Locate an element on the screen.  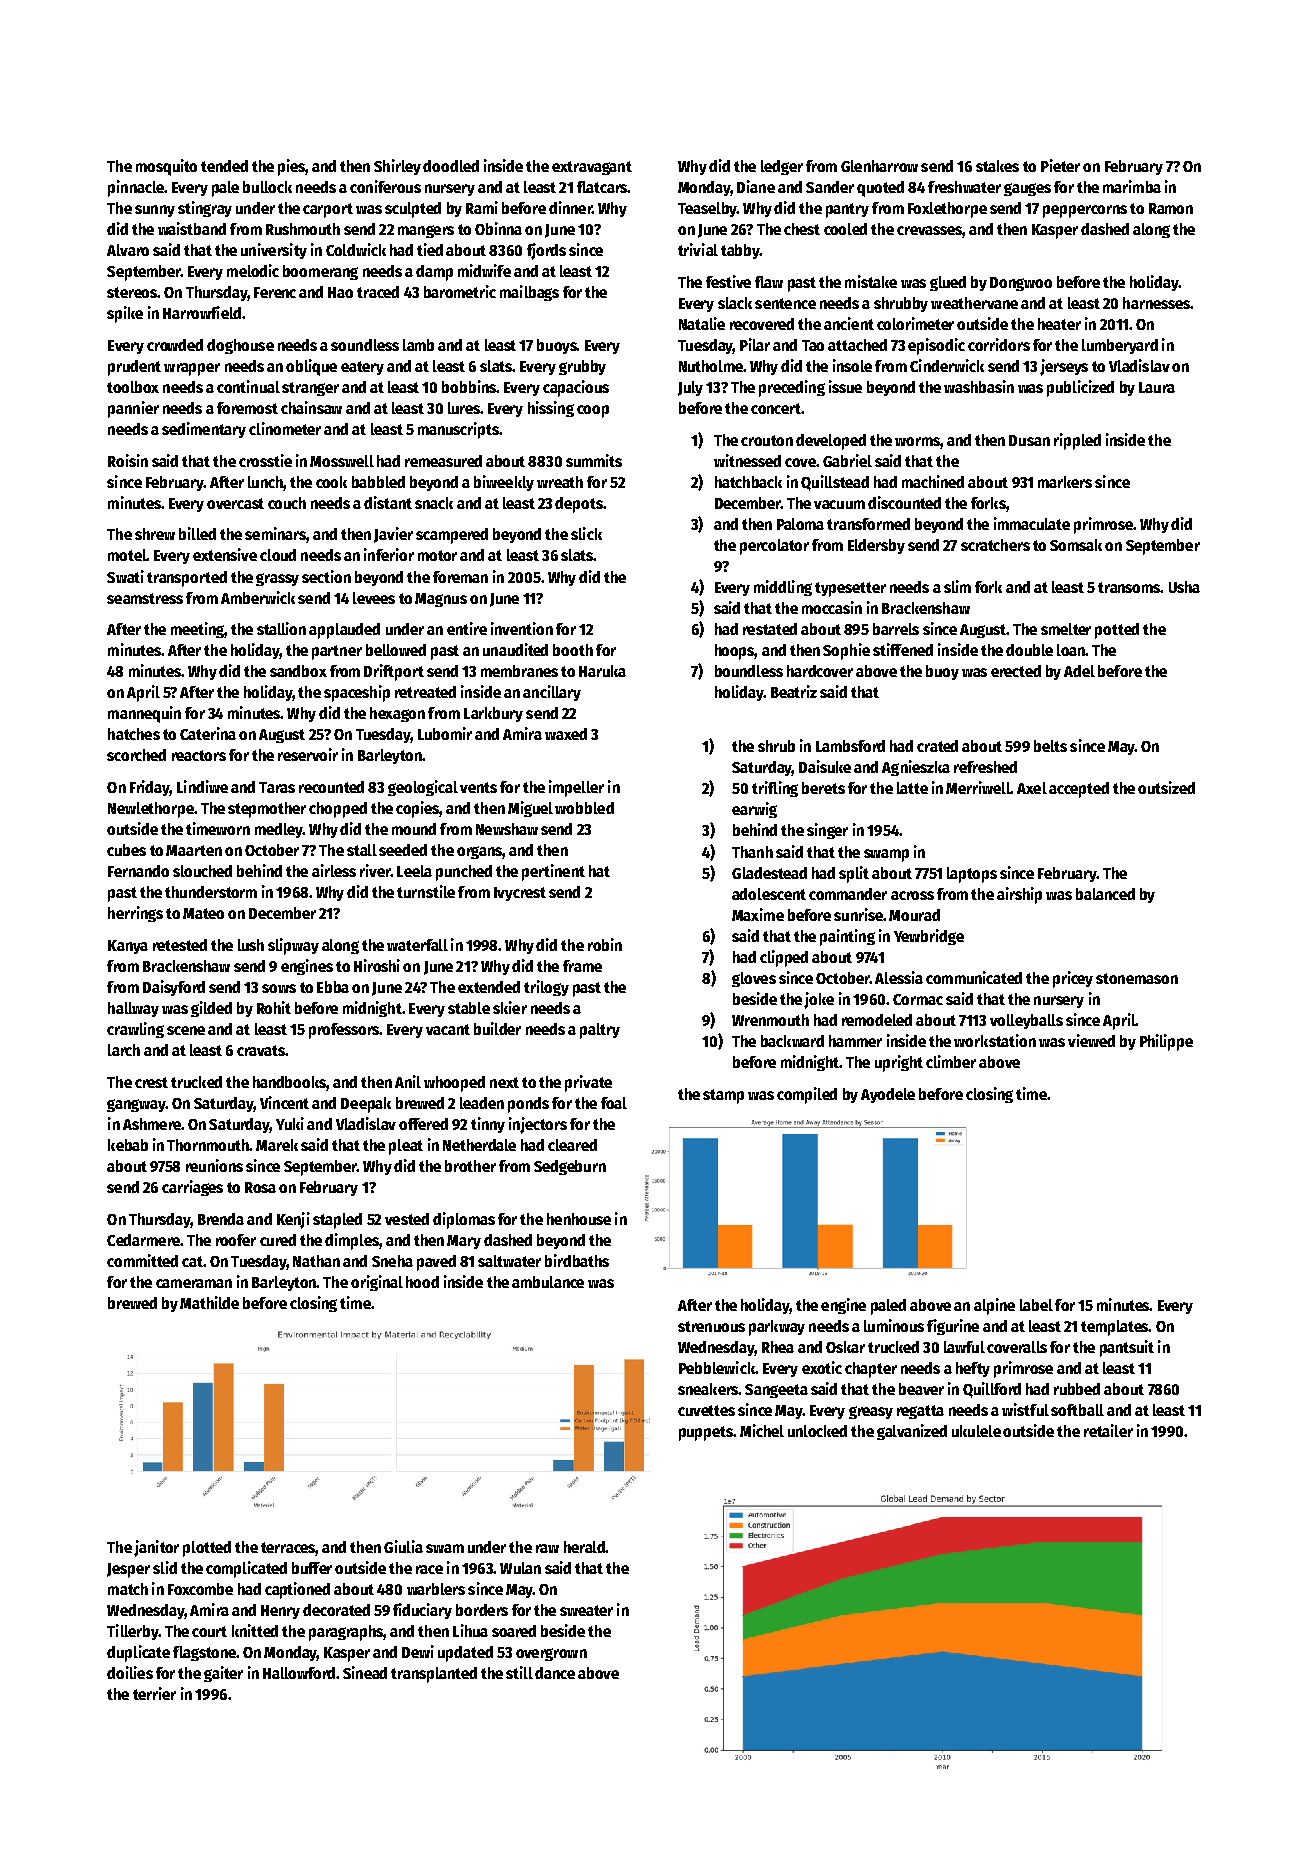
pleat is located at coordinates (406, 1147).
